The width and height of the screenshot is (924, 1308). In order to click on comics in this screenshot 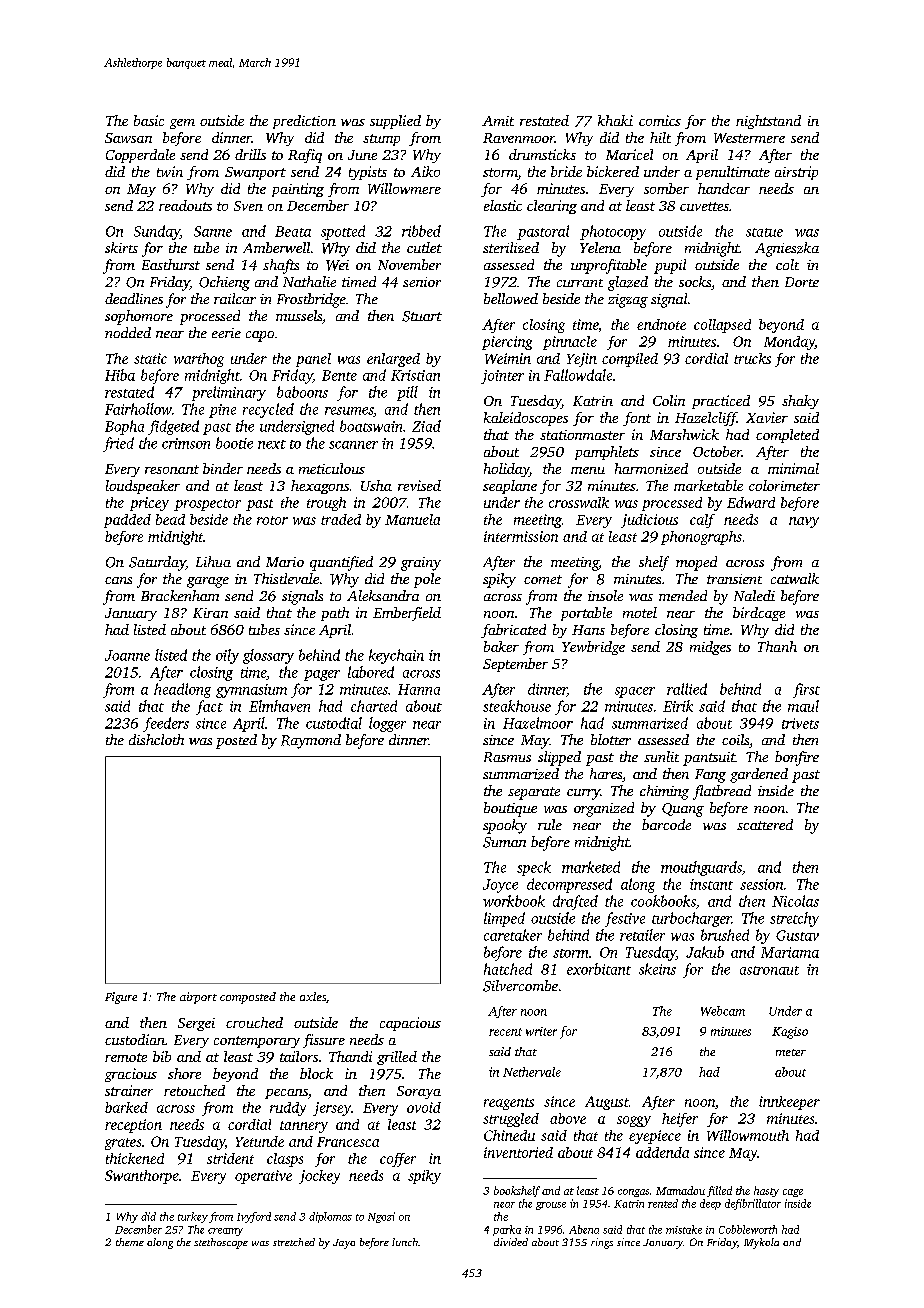, I will do `click(660, 120)`.
